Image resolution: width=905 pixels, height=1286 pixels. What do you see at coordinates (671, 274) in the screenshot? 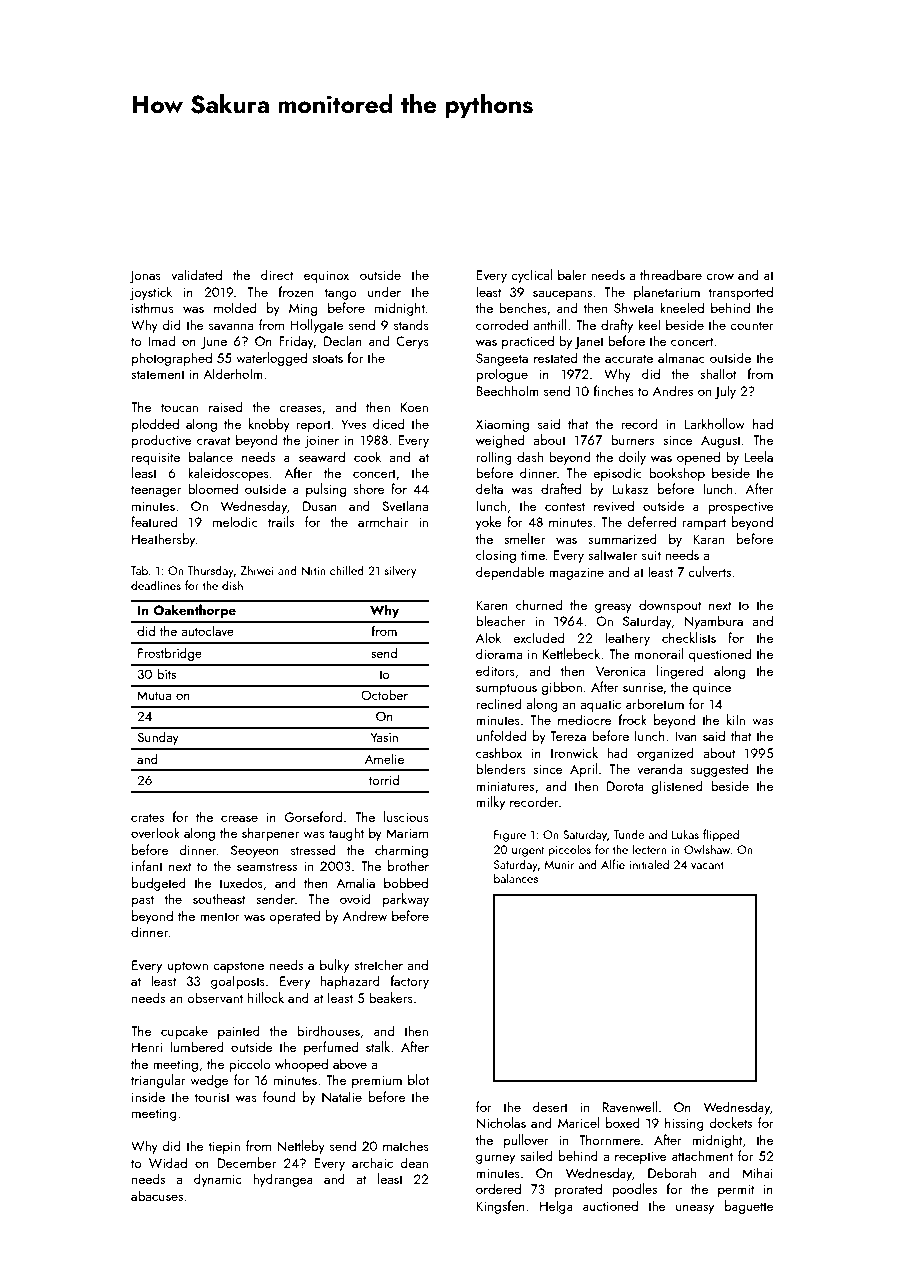
I see `threadbare` at bounding box center [671, 274].
